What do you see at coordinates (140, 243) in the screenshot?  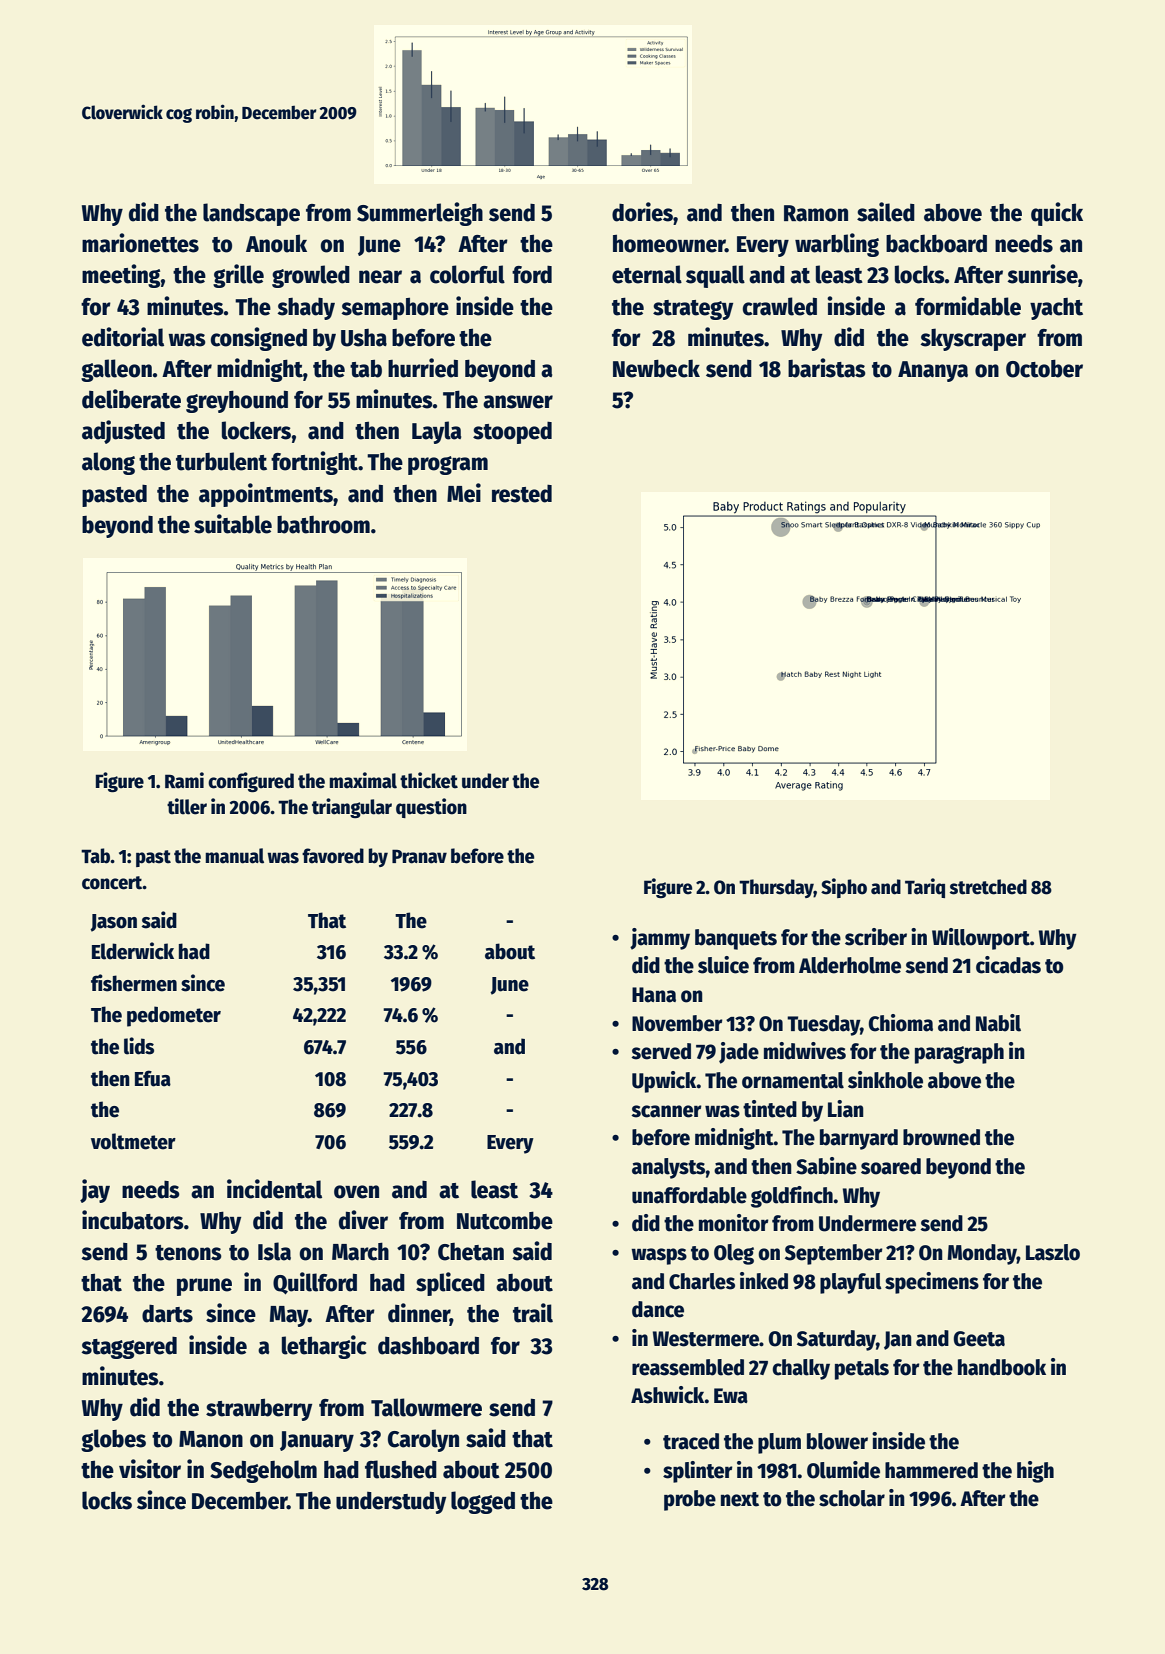 I see `marionettes` at bounding box center [140, 243].
